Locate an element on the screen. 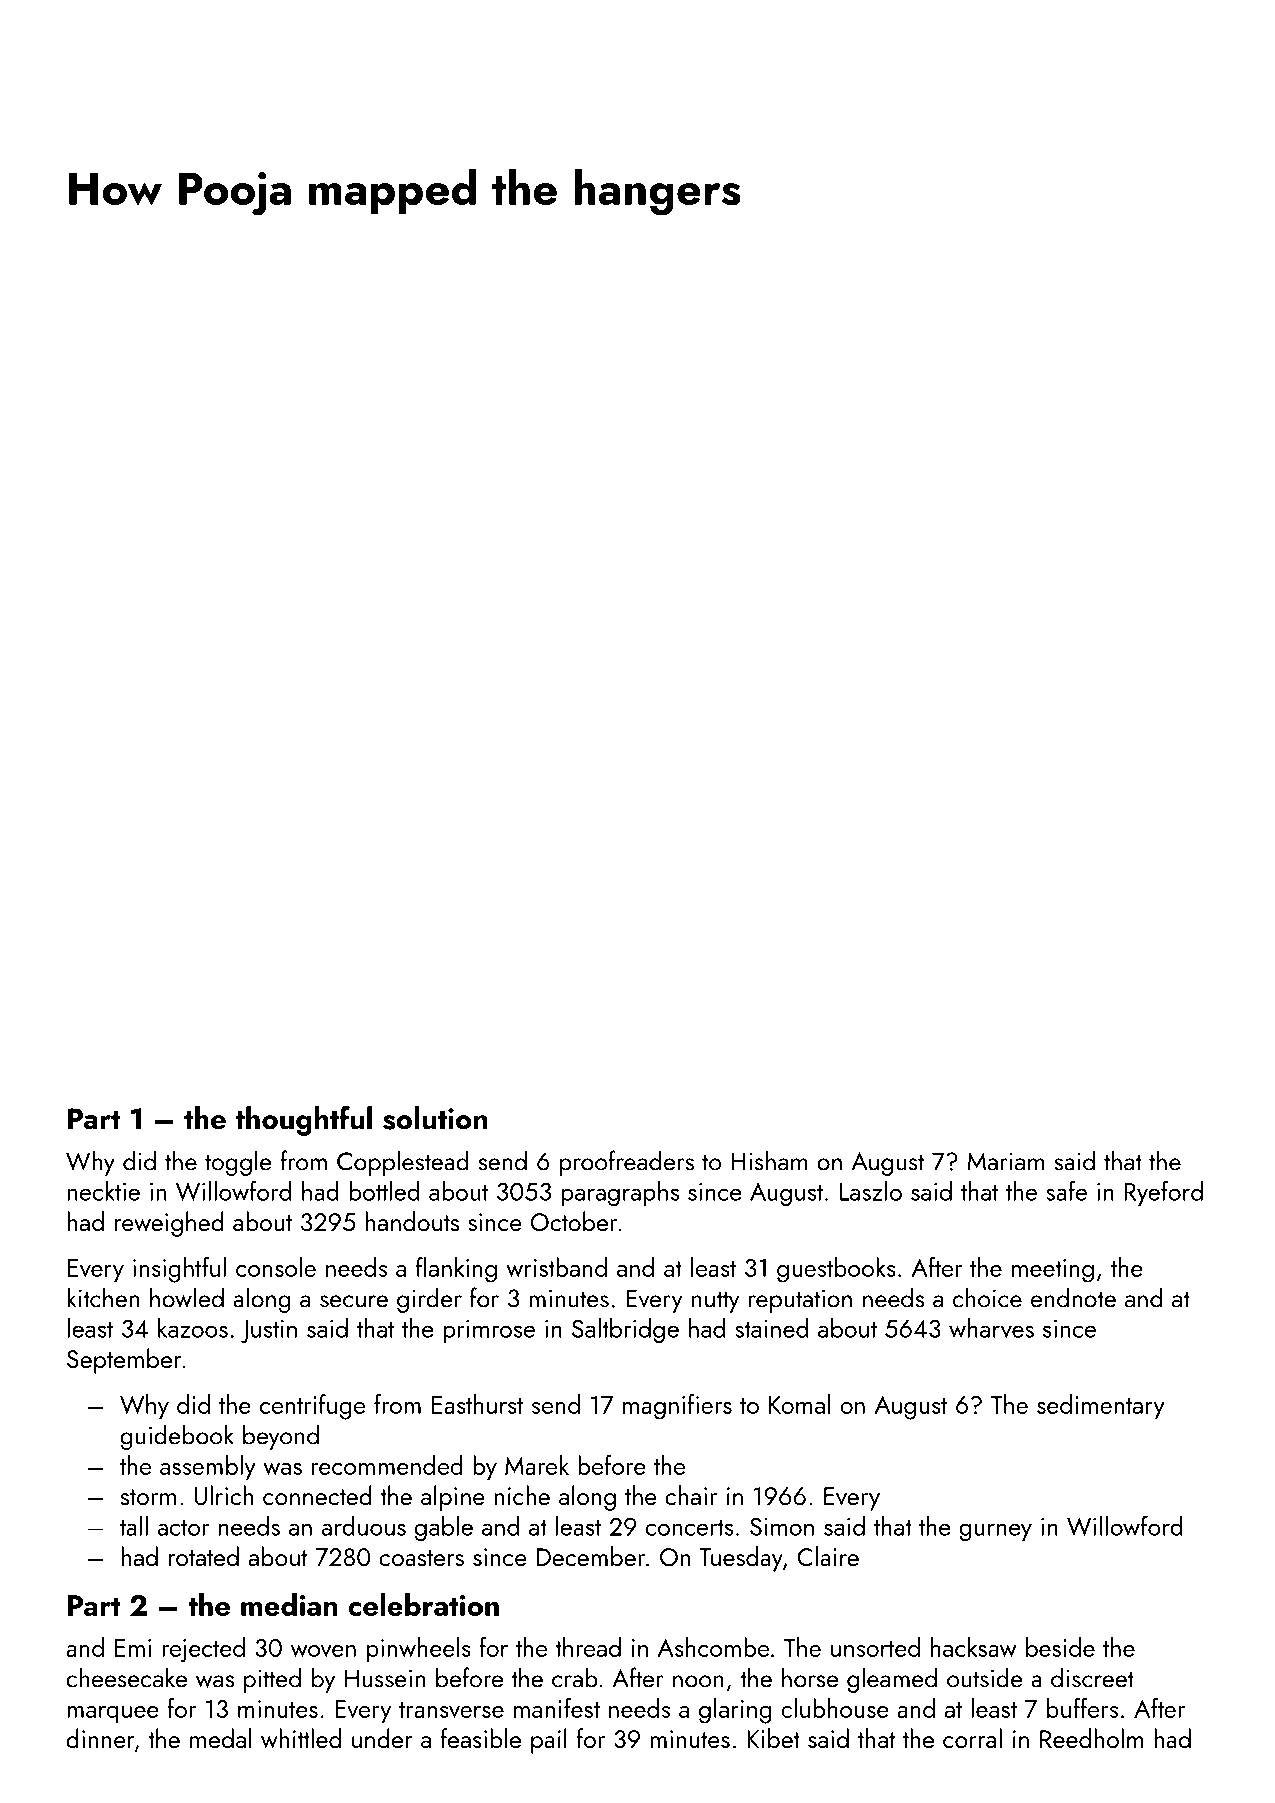  gurney is located at coordinates (995, 1532).
